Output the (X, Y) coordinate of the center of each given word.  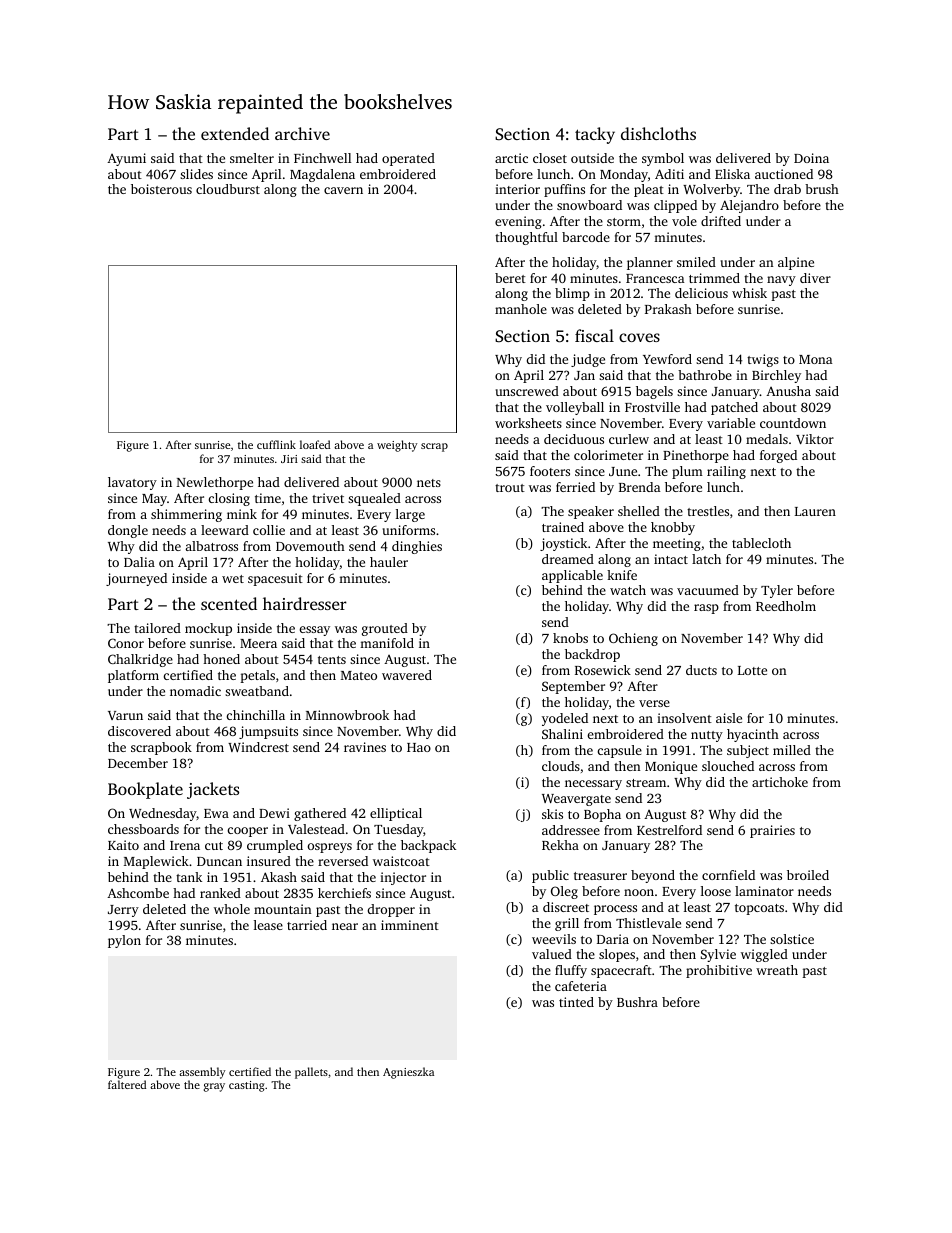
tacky (595, 135)
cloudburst (228, 189)
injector (403, 878)
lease (268, 925)
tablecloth (761, 543)
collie (269, 530)
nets (429, 483)
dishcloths (658, 133)
